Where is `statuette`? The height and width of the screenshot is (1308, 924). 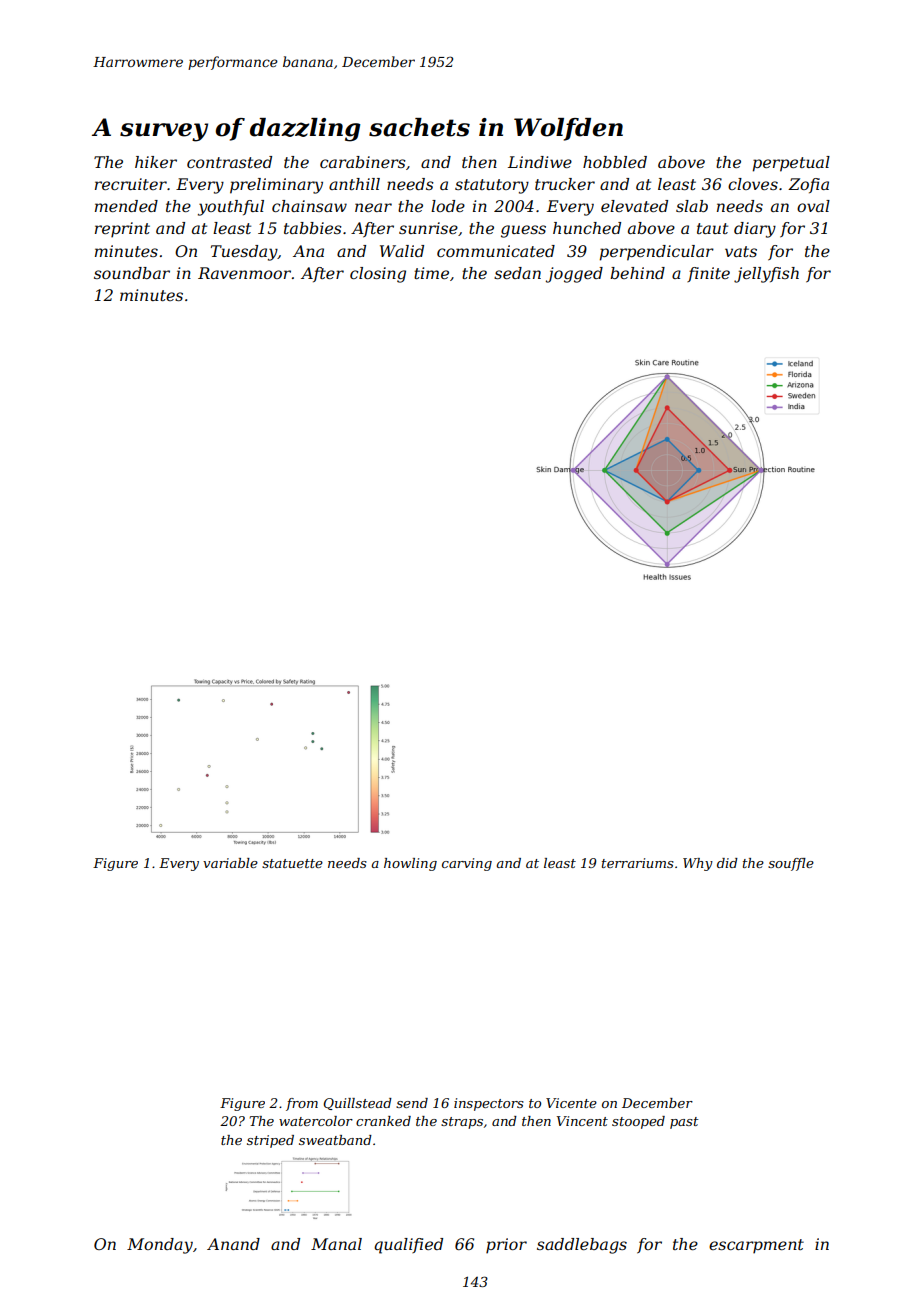
statuette is located at coordinates (292, 863).
